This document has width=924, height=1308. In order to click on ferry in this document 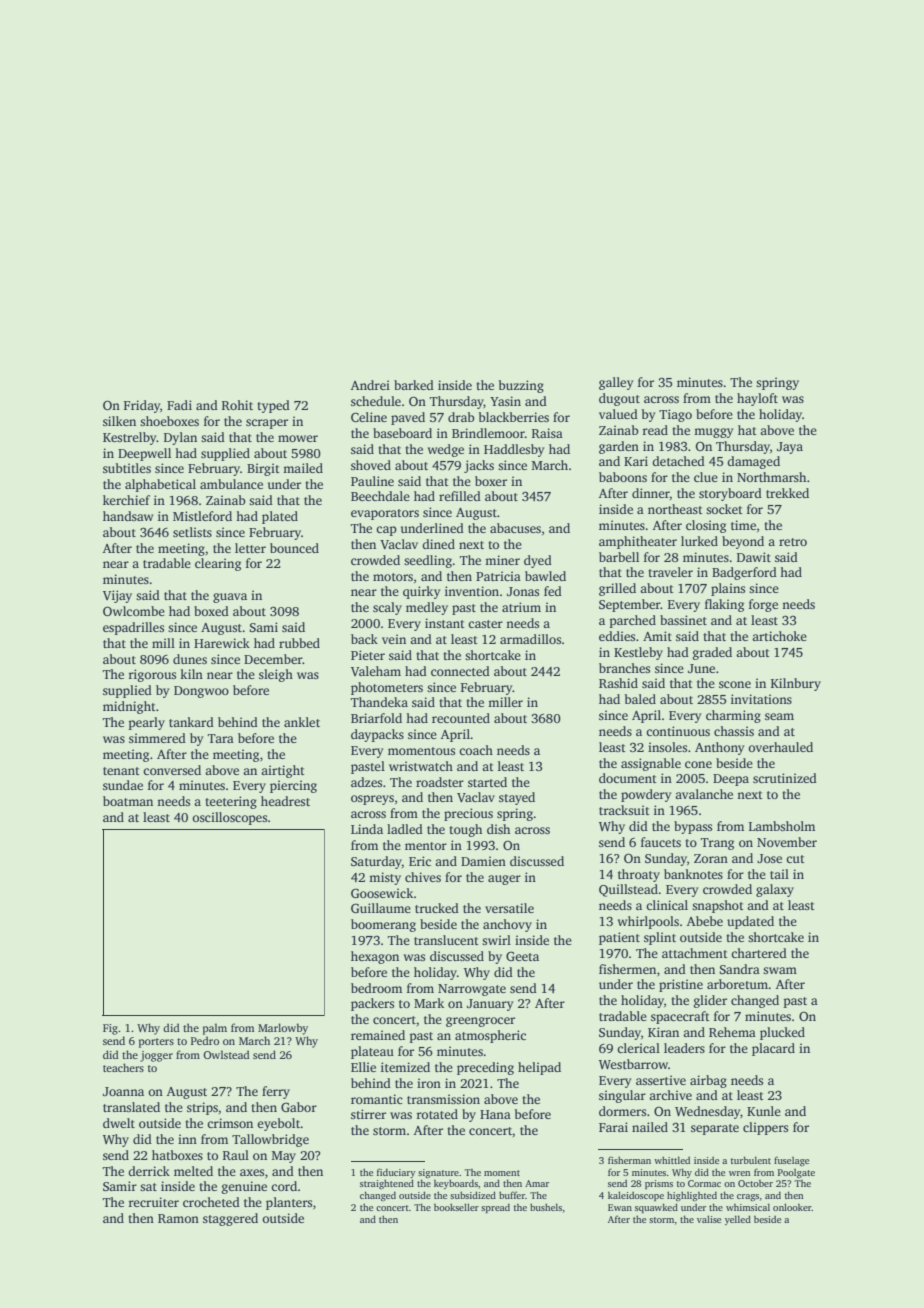, I will do `click(276, 1092)`.
